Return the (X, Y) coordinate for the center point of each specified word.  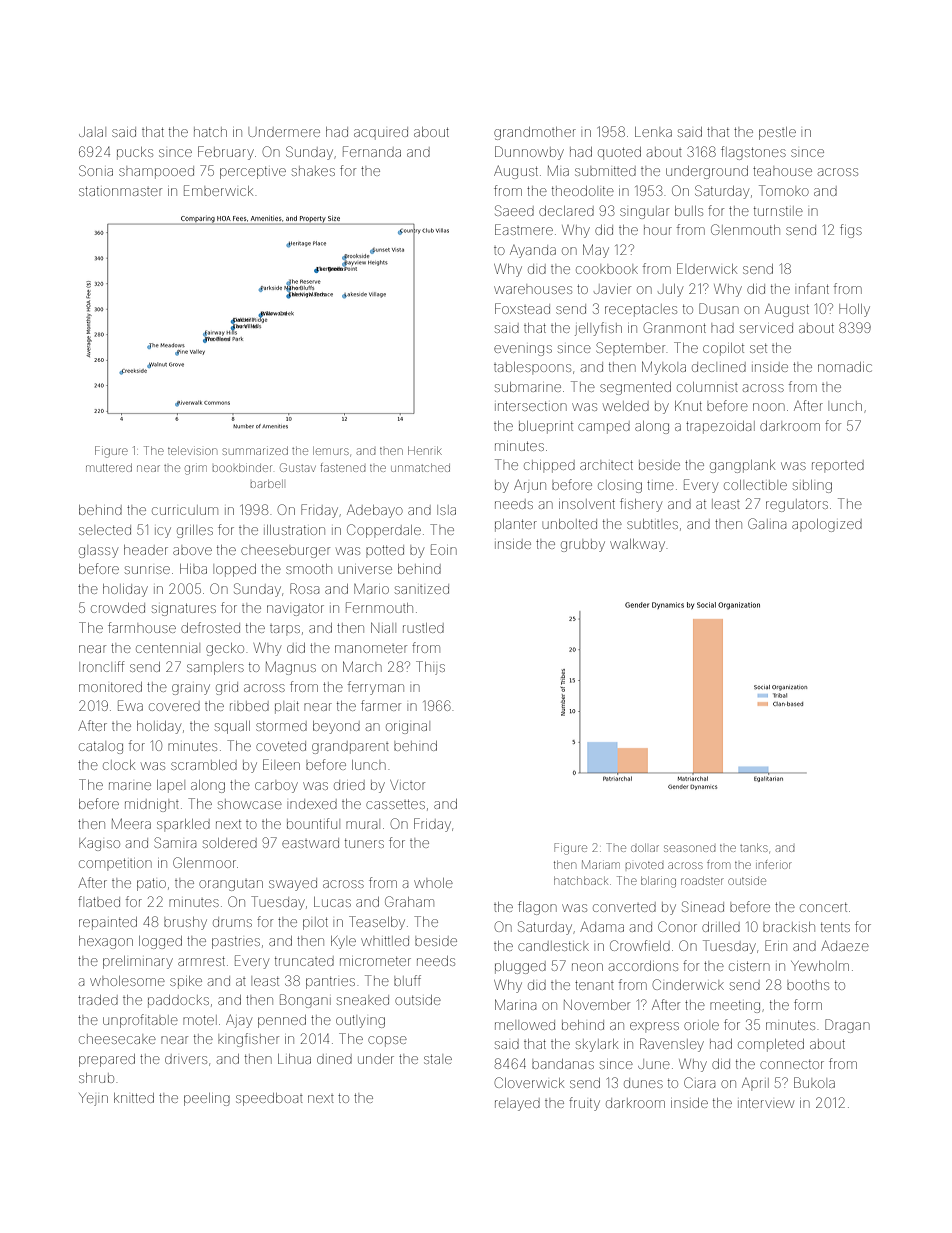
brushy (185, 923)
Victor (407, 785)
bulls (689, 211)
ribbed (249, 706)
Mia (558, 171)
